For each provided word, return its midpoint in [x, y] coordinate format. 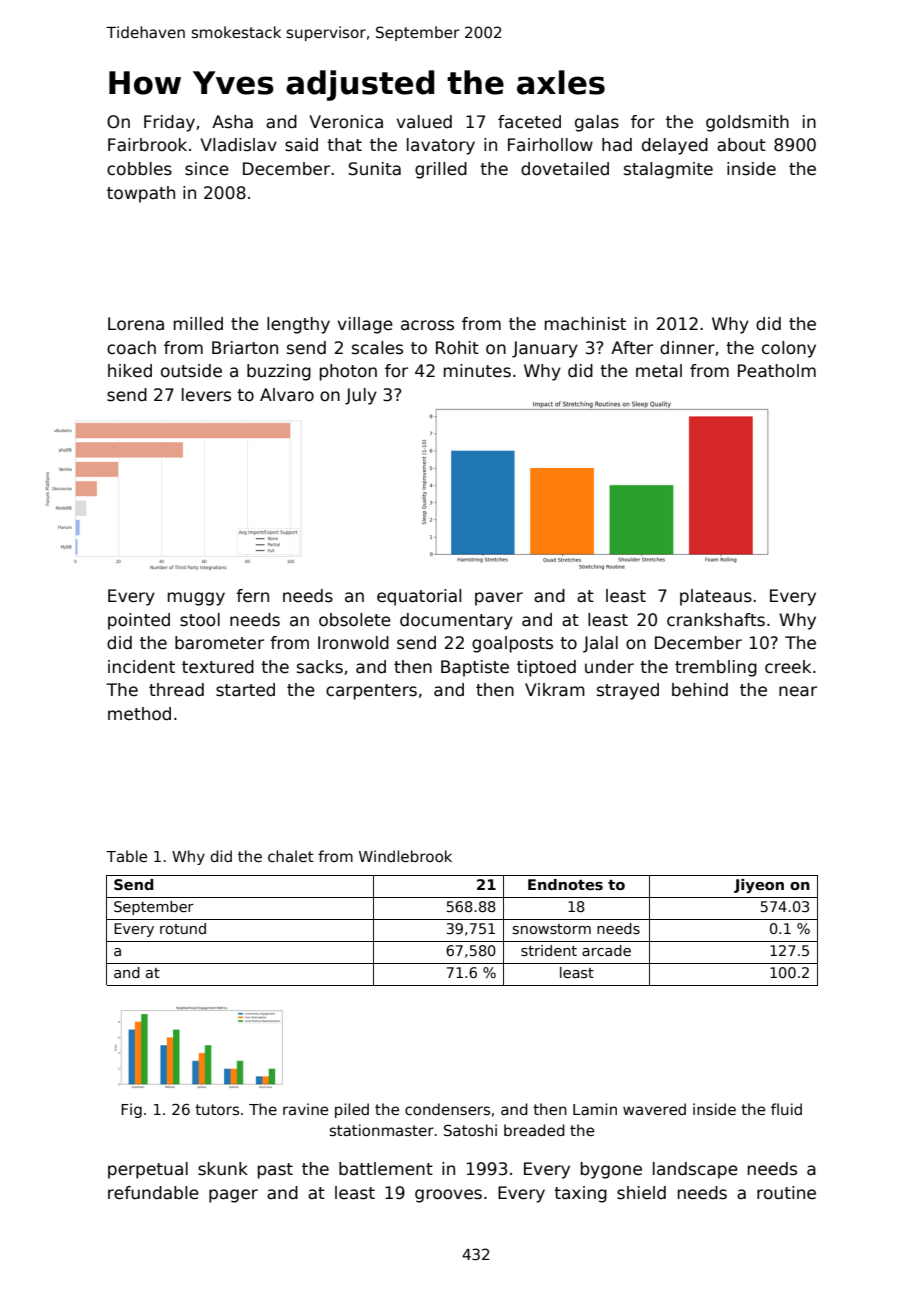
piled [352, 1110]
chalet [291, 856]
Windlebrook [405, 856]
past [275, 1171]
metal [659, 371]
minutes [477, 371]
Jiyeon [759, 886]
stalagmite [668, 170]
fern [252, 595]
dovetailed [565, 169]
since [207, 169]
